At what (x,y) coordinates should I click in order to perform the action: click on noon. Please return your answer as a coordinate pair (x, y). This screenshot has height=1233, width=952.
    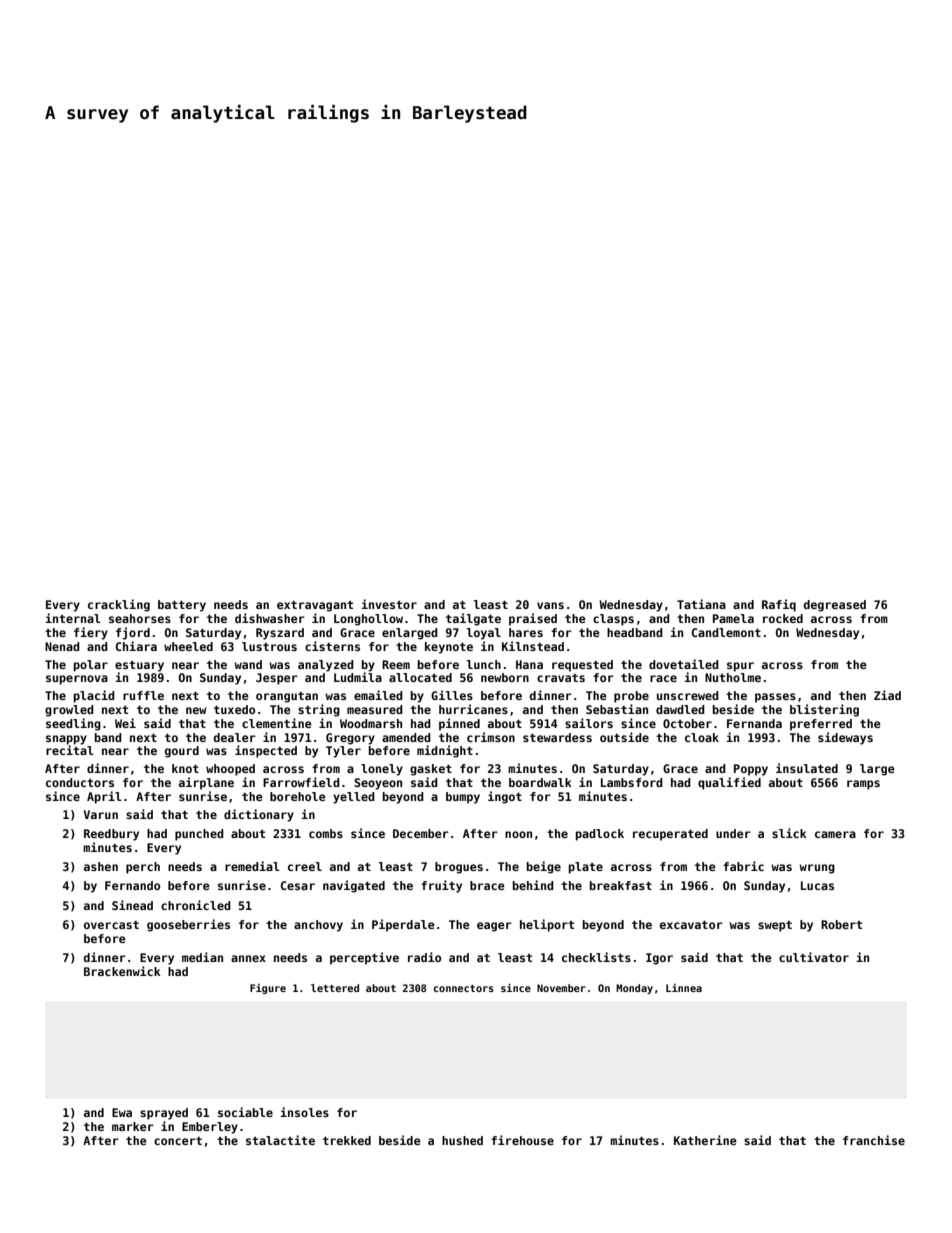
    Looking at the image, I should click on (518, 834).
